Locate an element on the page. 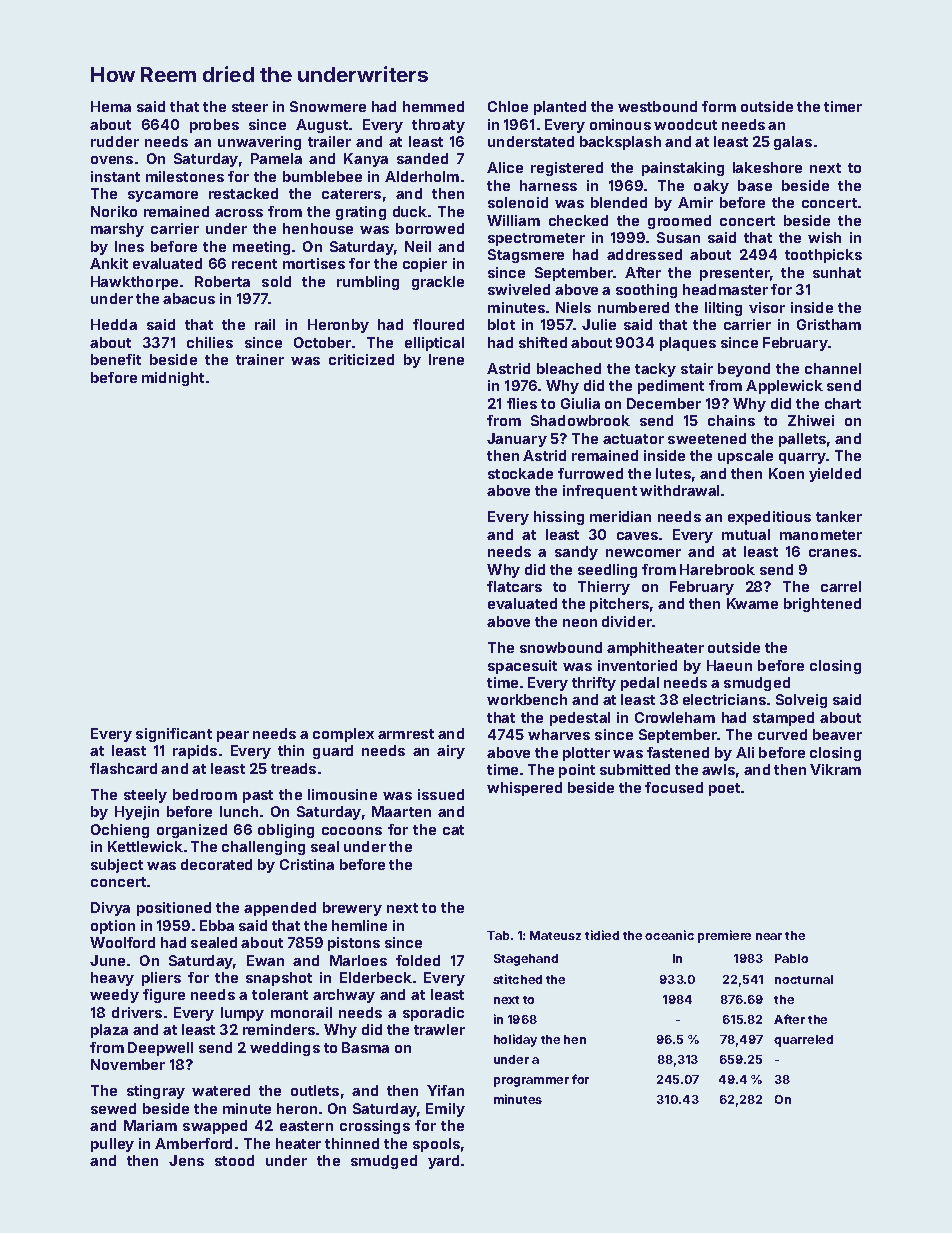 This page has width=952, height=1233. armrest is located at coordinates (406, 734).
